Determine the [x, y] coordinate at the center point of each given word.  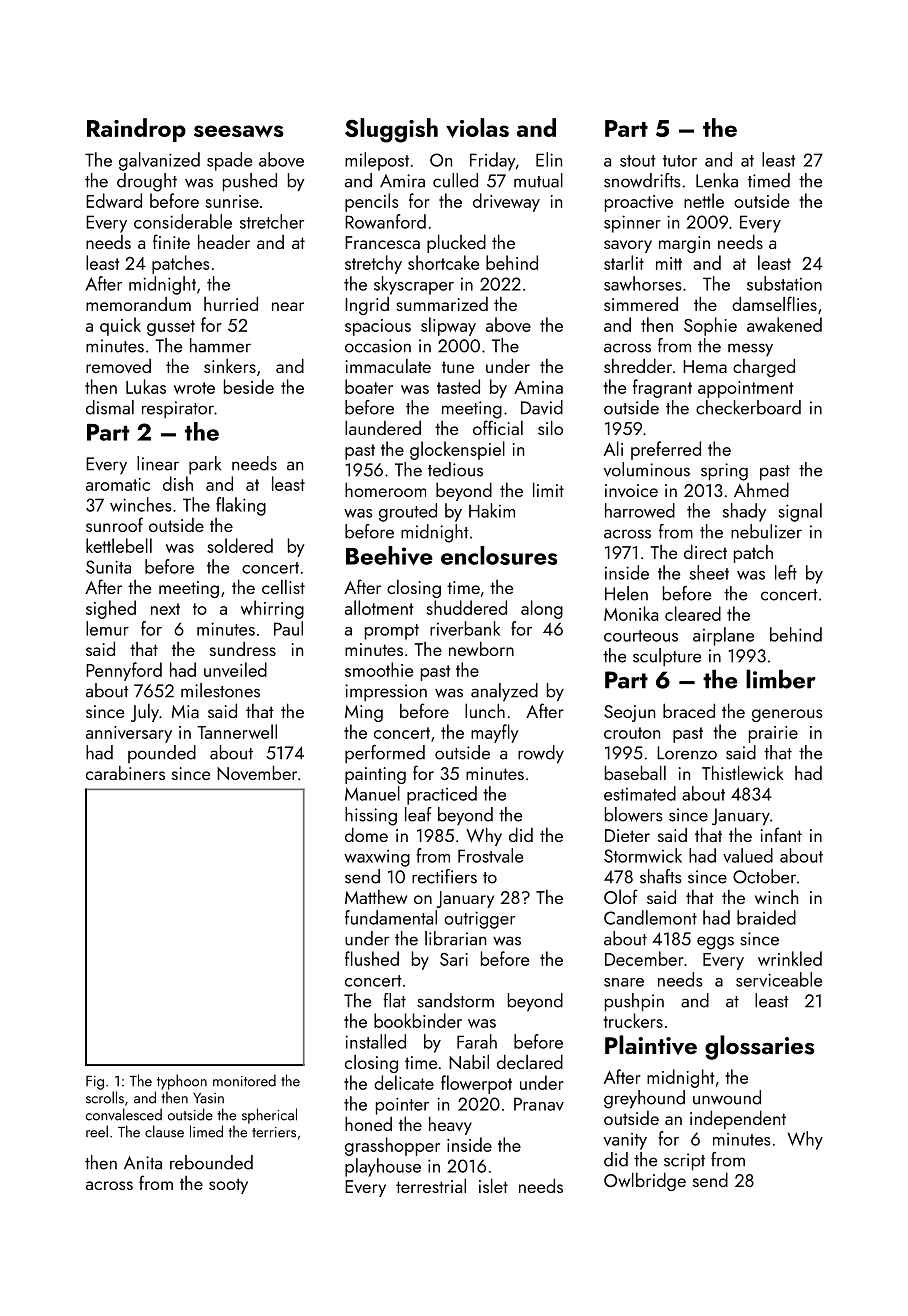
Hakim [492, 510]
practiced [442, 795]
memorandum [138, 304]
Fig [95, 1083]
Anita [143, 1163]
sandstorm [455, 1000]
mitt [669, 263]
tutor [680, 161]
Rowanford [385, 221]
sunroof [114, 524]
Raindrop [136, 130]
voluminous [647, 469]
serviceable [779, 979]
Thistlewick [743, 772]
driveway [506, 202]
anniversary [129, 734]
